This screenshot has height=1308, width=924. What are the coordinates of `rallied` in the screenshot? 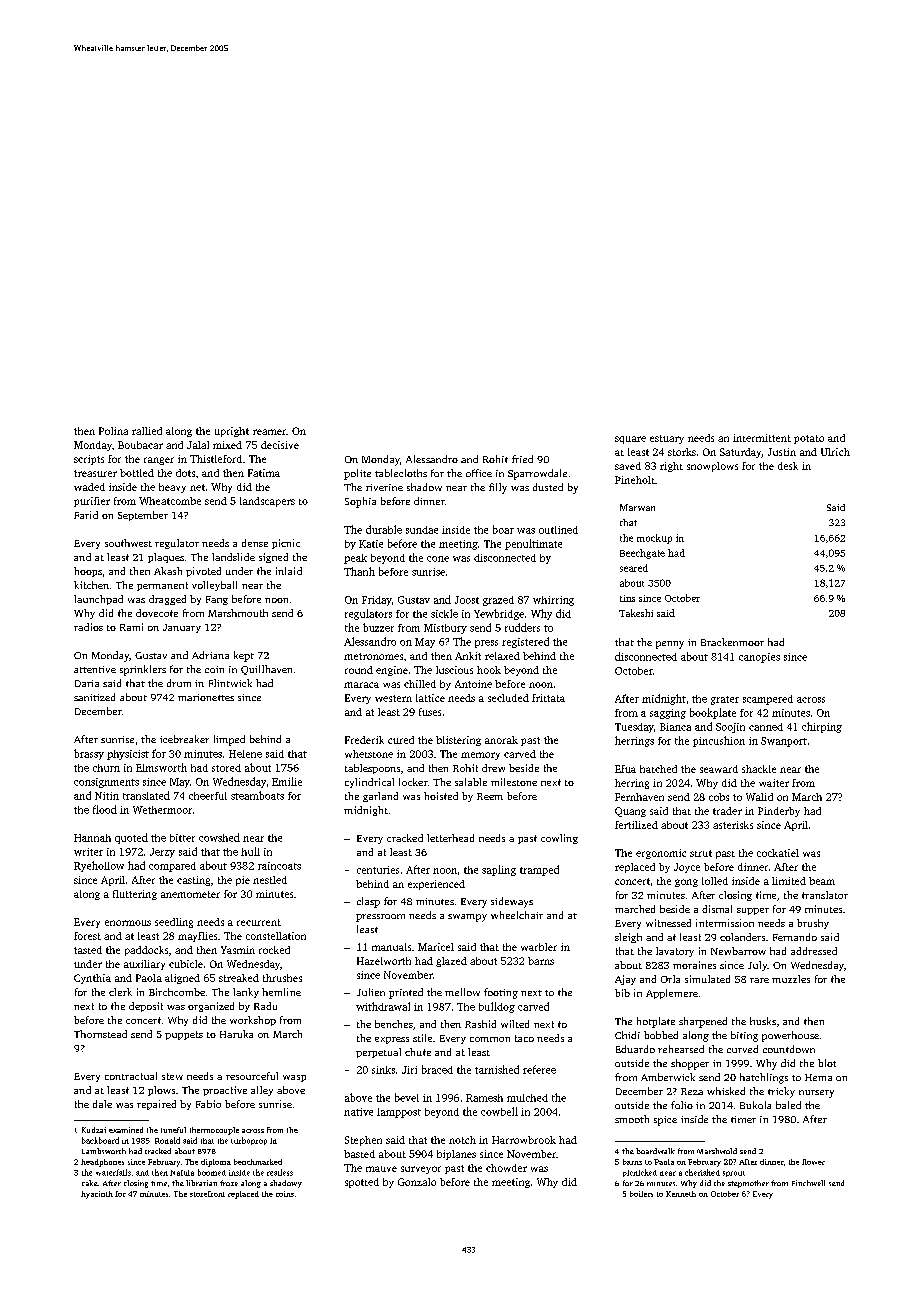 It's located at (147, 431).
